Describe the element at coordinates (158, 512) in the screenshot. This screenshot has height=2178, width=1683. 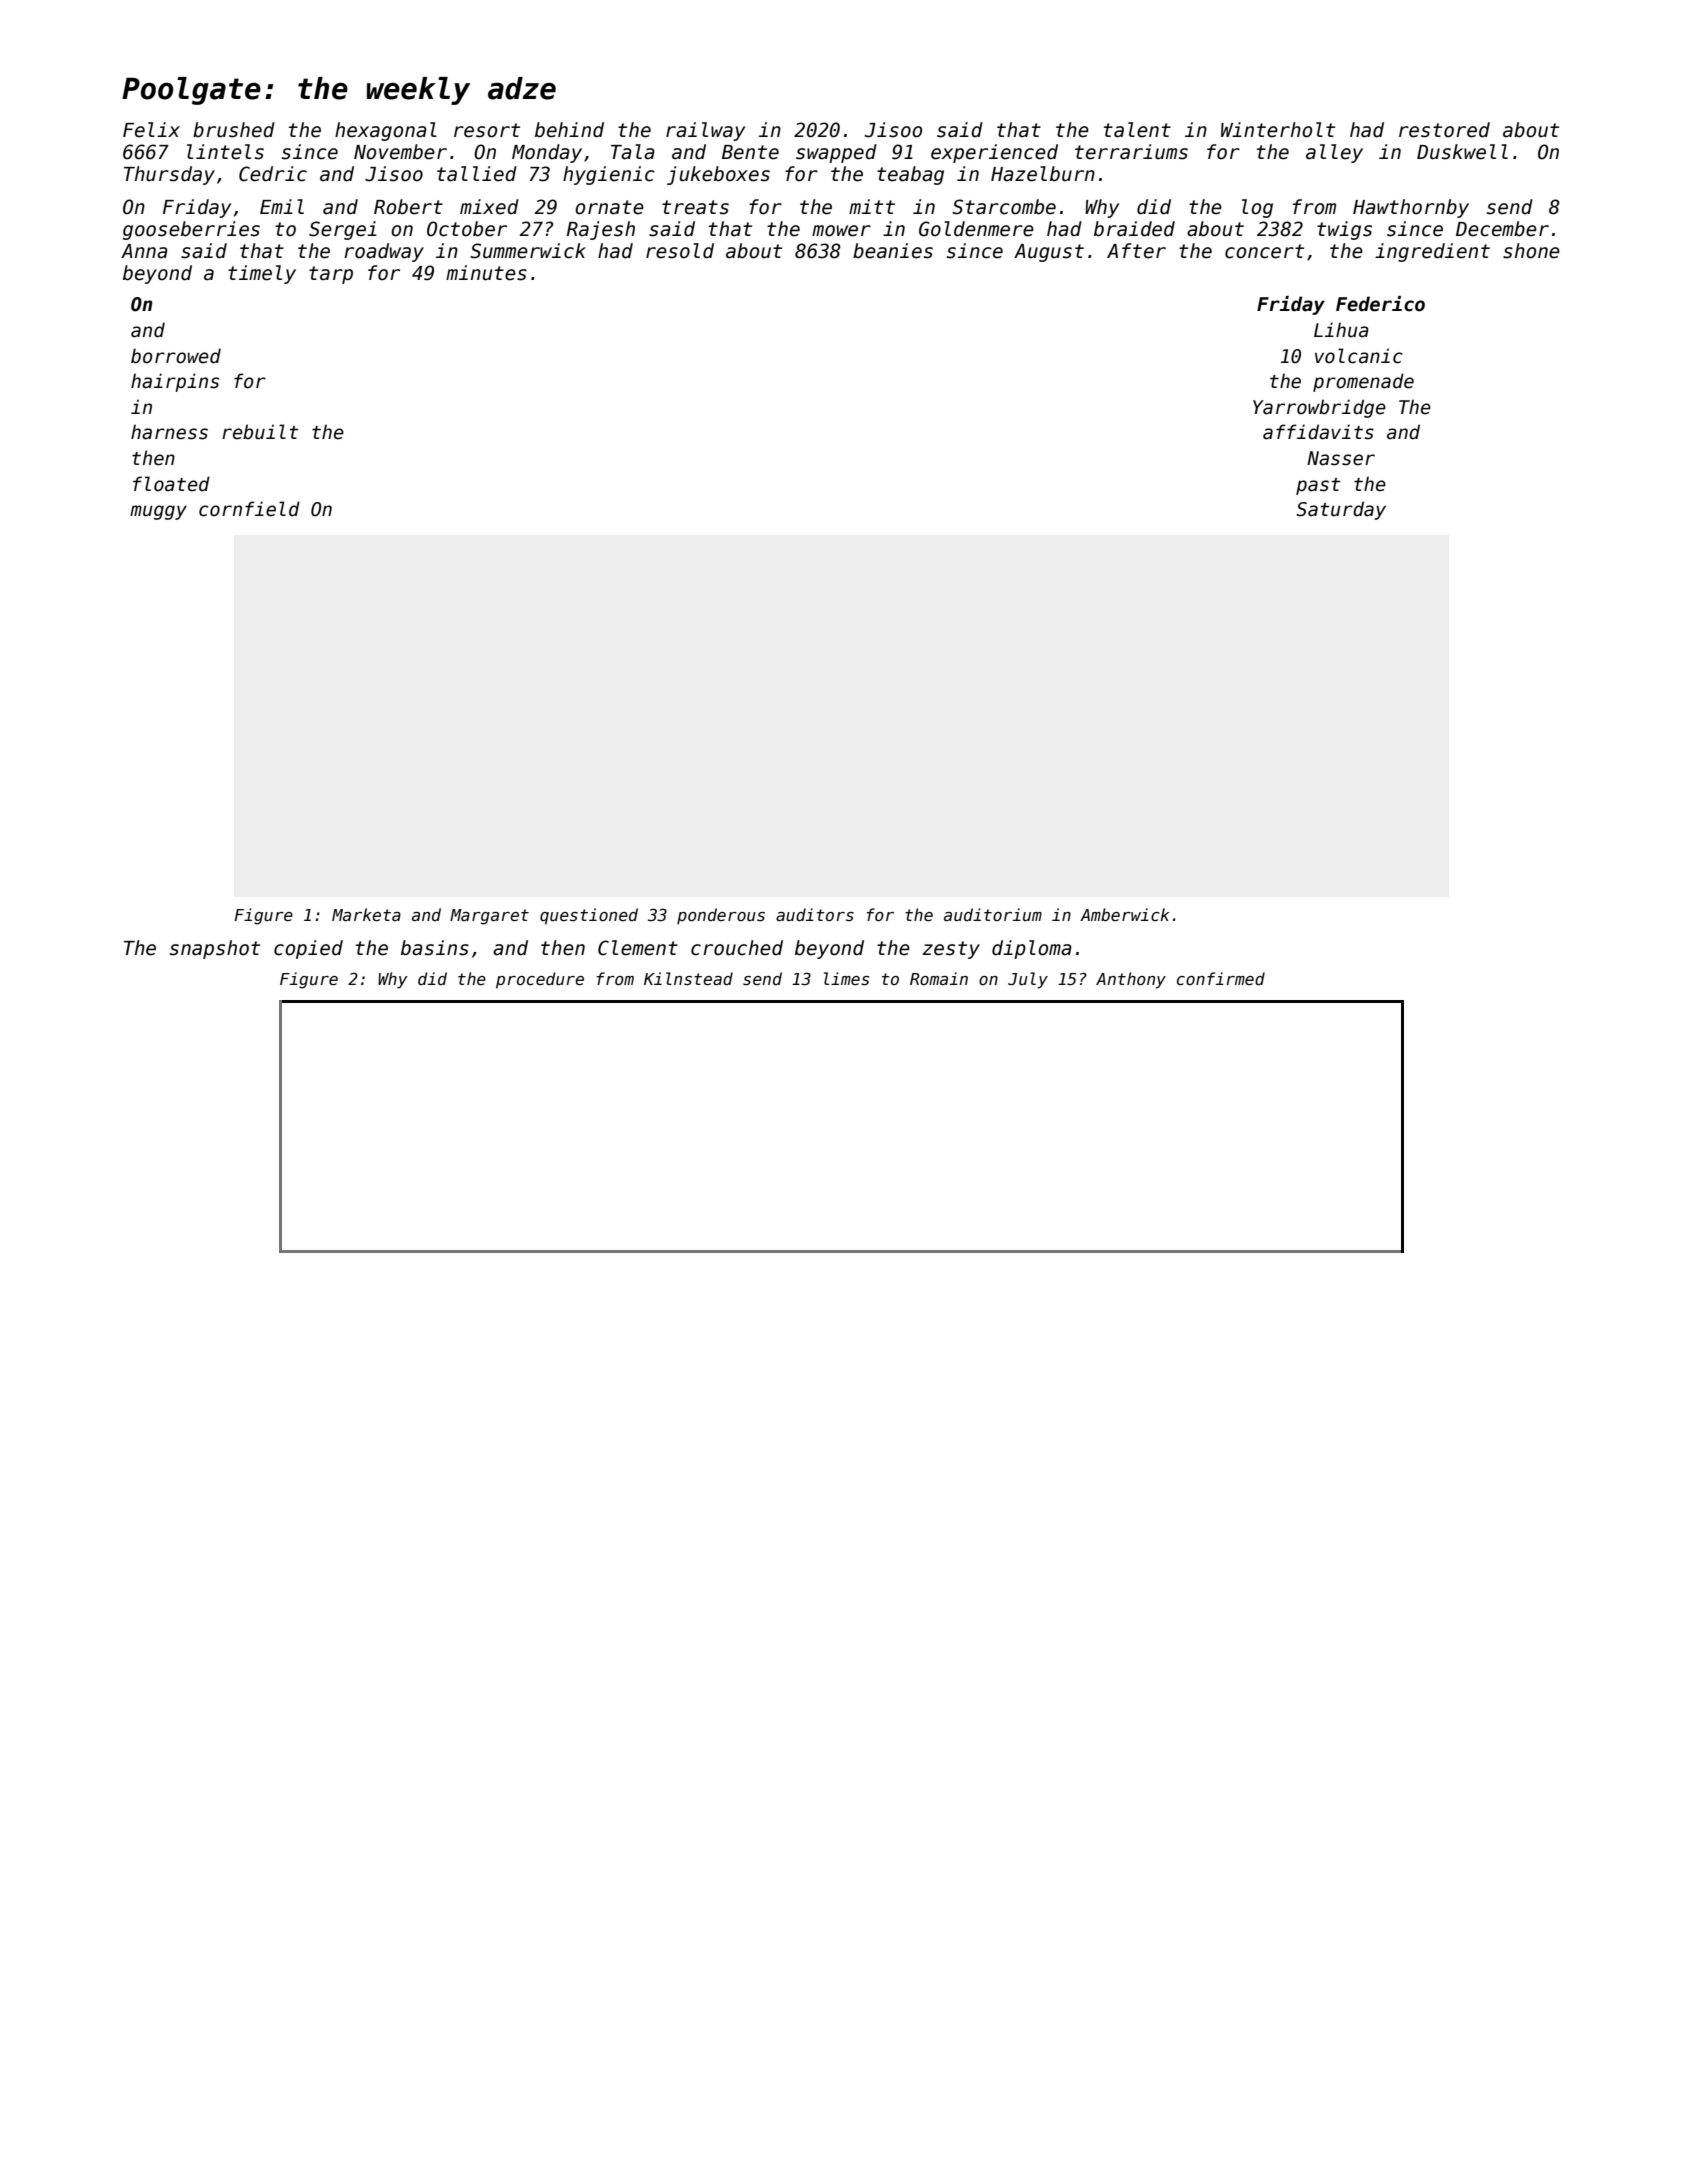
I see `muggy` at that location.
